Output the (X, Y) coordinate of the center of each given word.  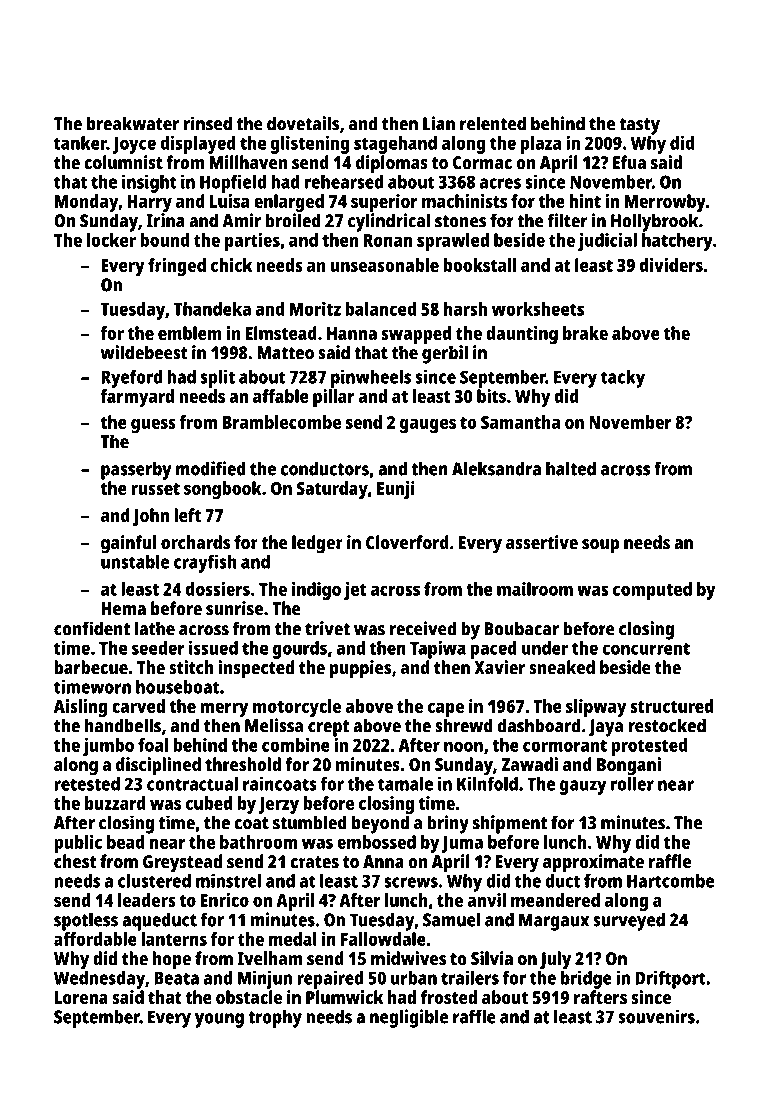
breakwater (133, 123)
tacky (623, 379)
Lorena (81, 997)
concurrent (646, 648)
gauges (428, 425)
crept (328, 728)
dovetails (303, 123)
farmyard (137, 398)
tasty (639, 126)
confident (92, 628)
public (78, 844)
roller (632, 784)
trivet (327, 628)
